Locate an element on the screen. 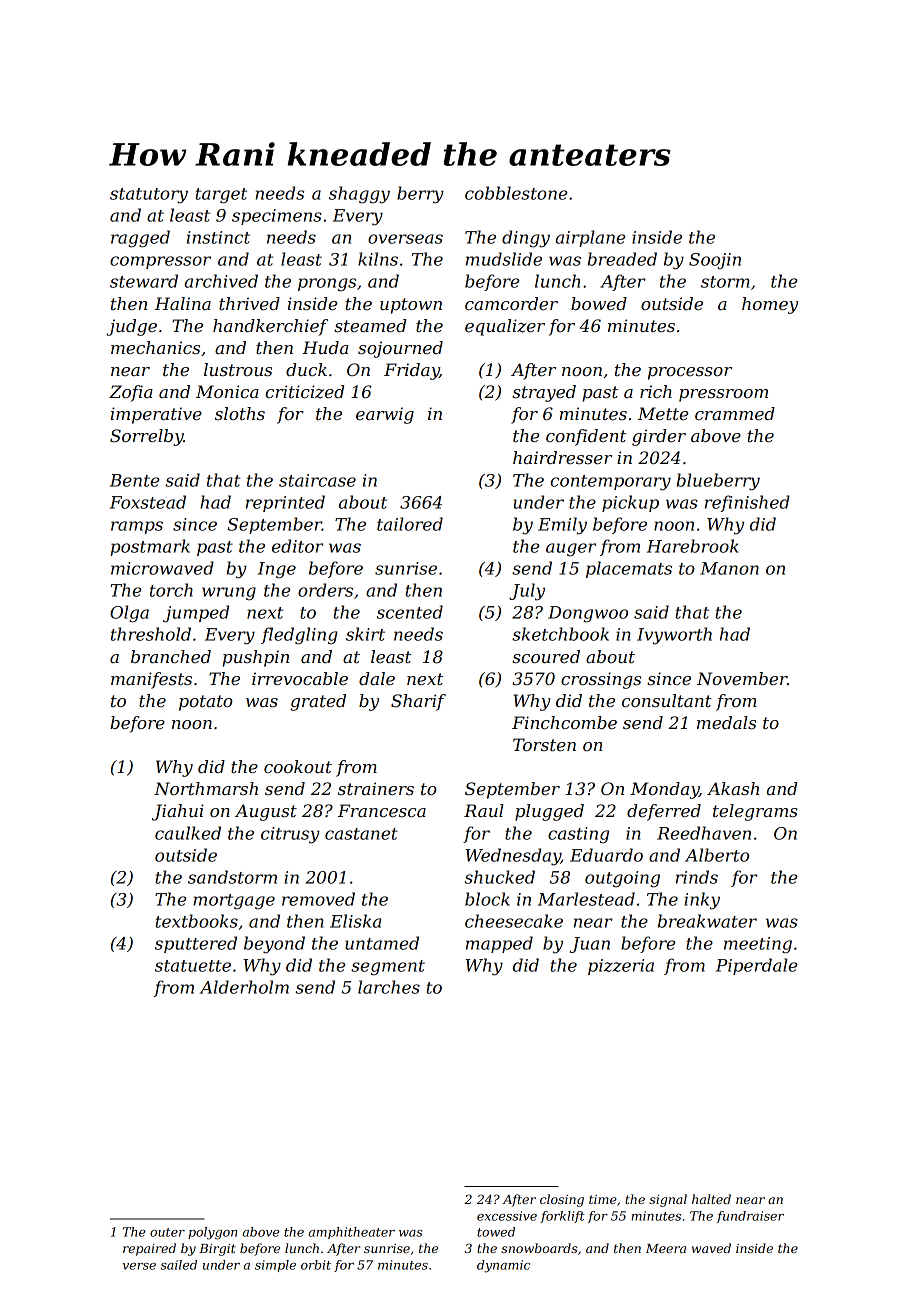 This screenshot has width=908, height=1316. textbooks is located at coordinates (197, 921).
